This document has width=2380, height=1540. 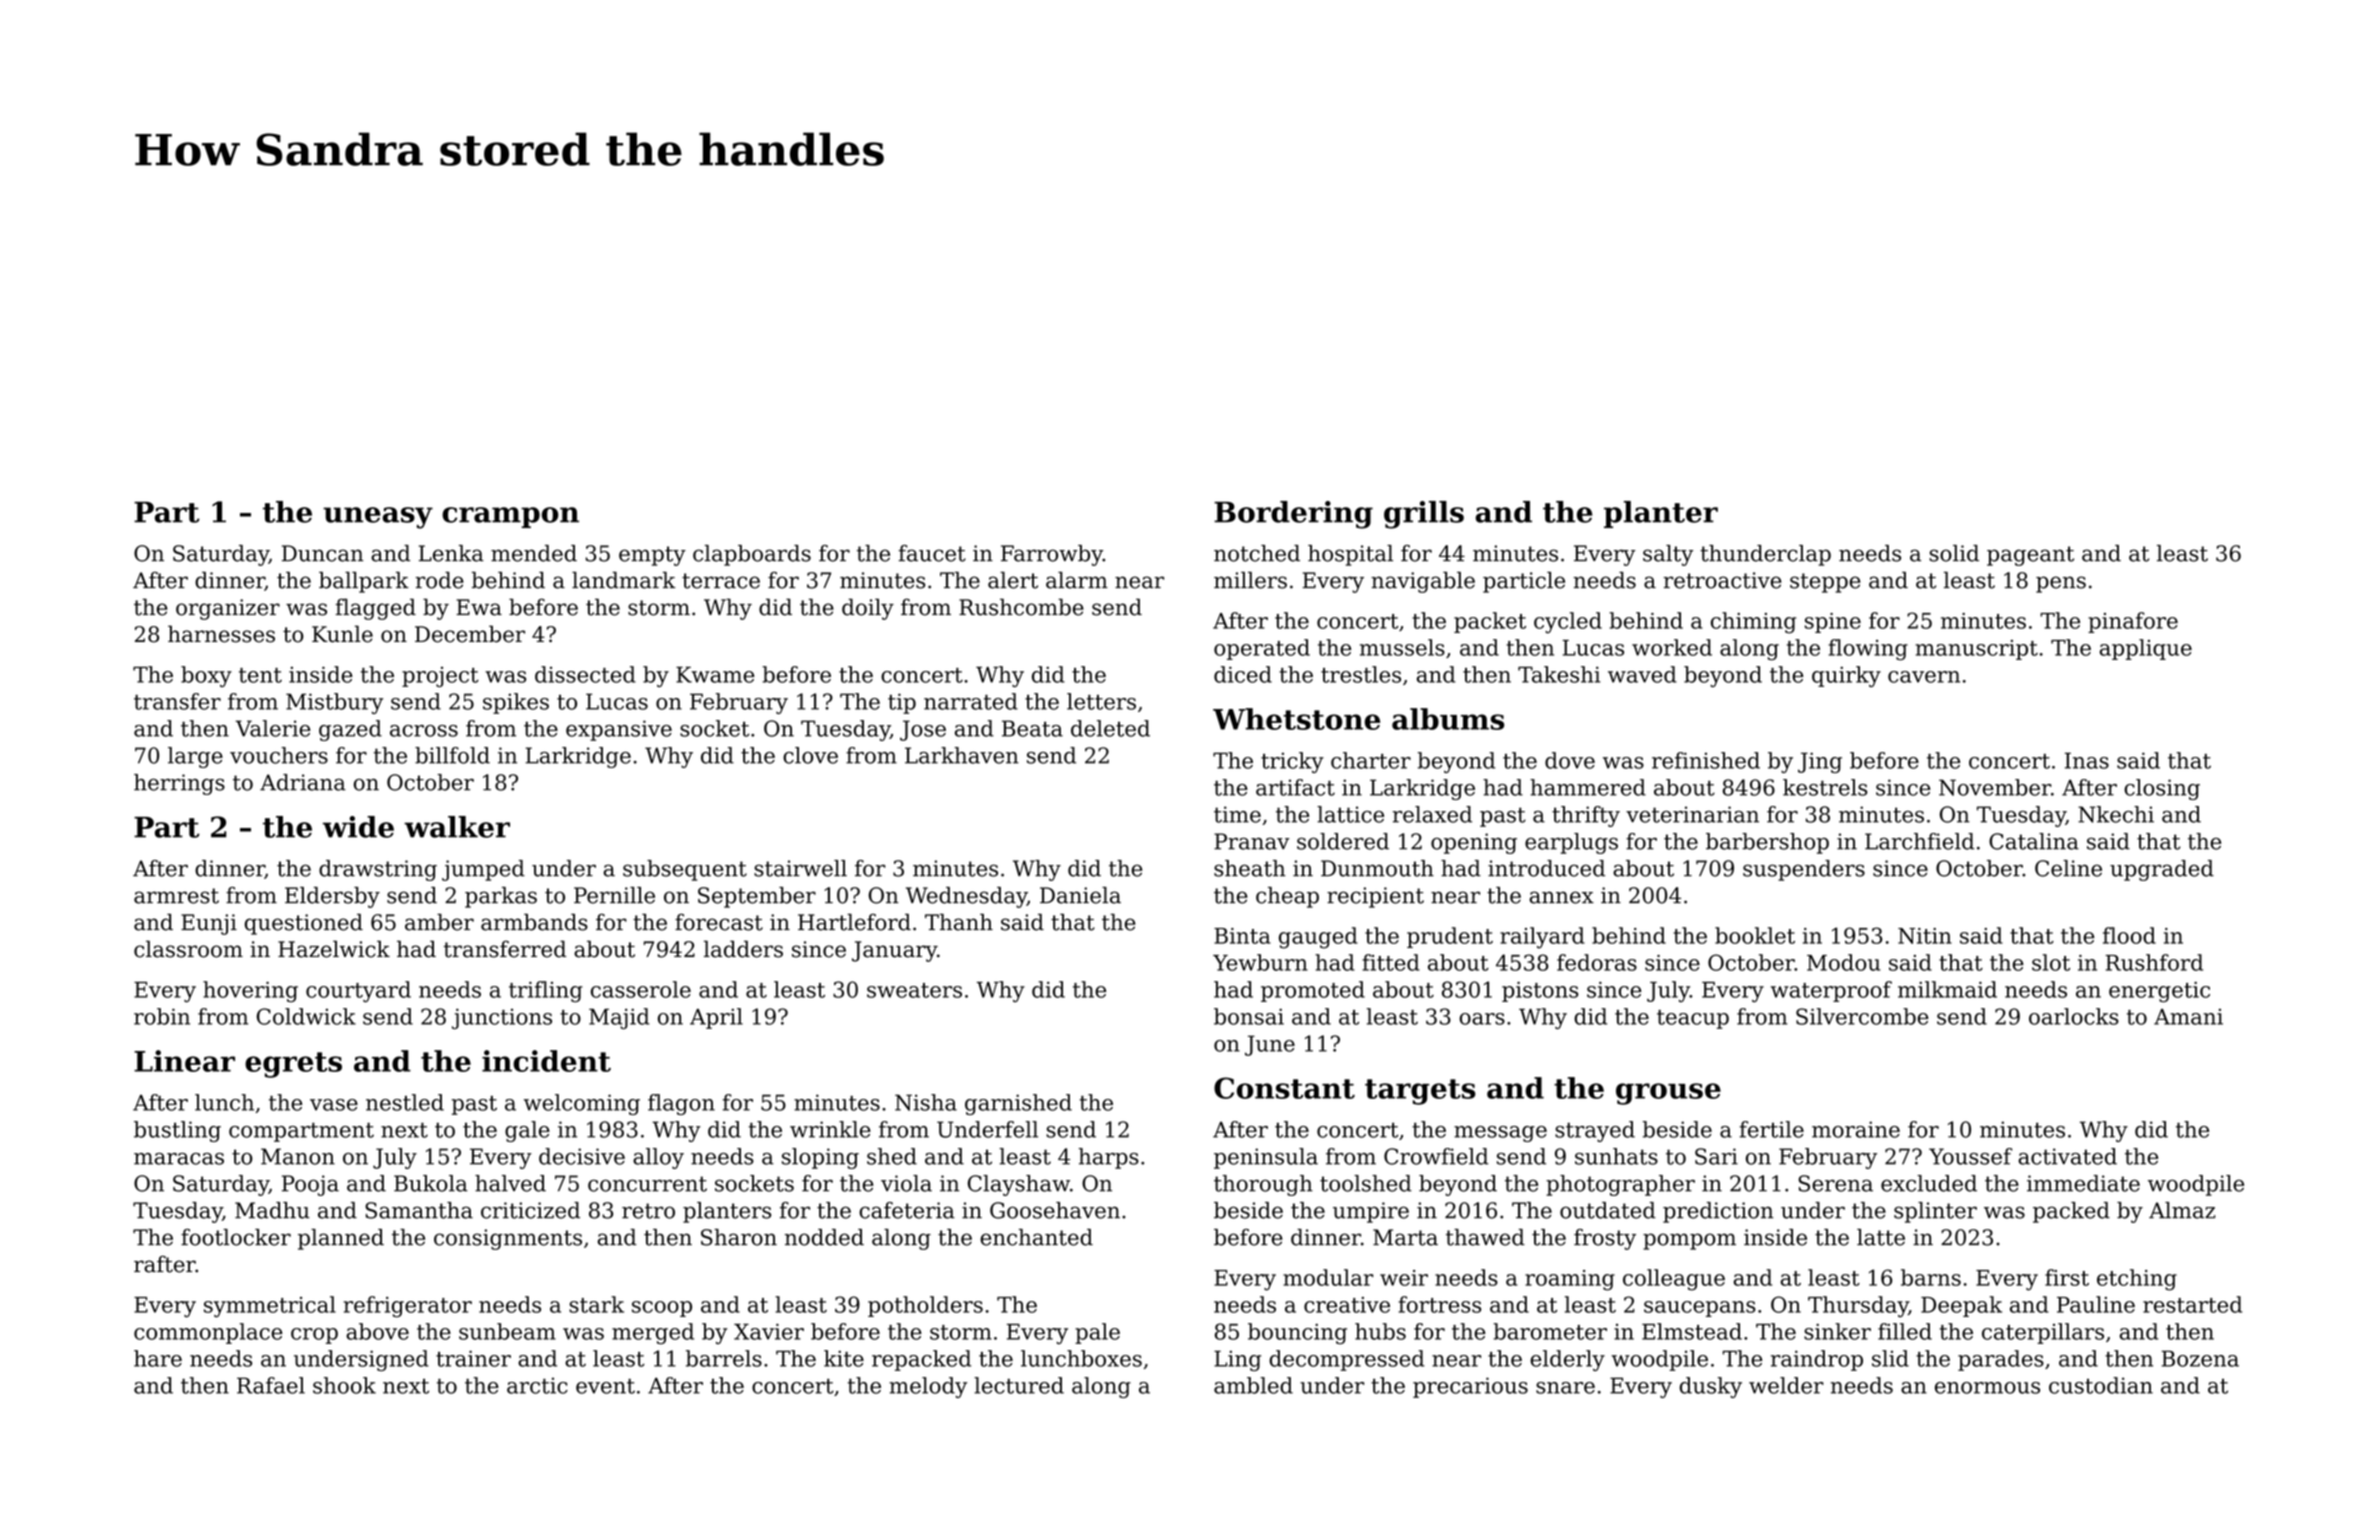 I want to click on hammered, so click(x=1588, y=787).
